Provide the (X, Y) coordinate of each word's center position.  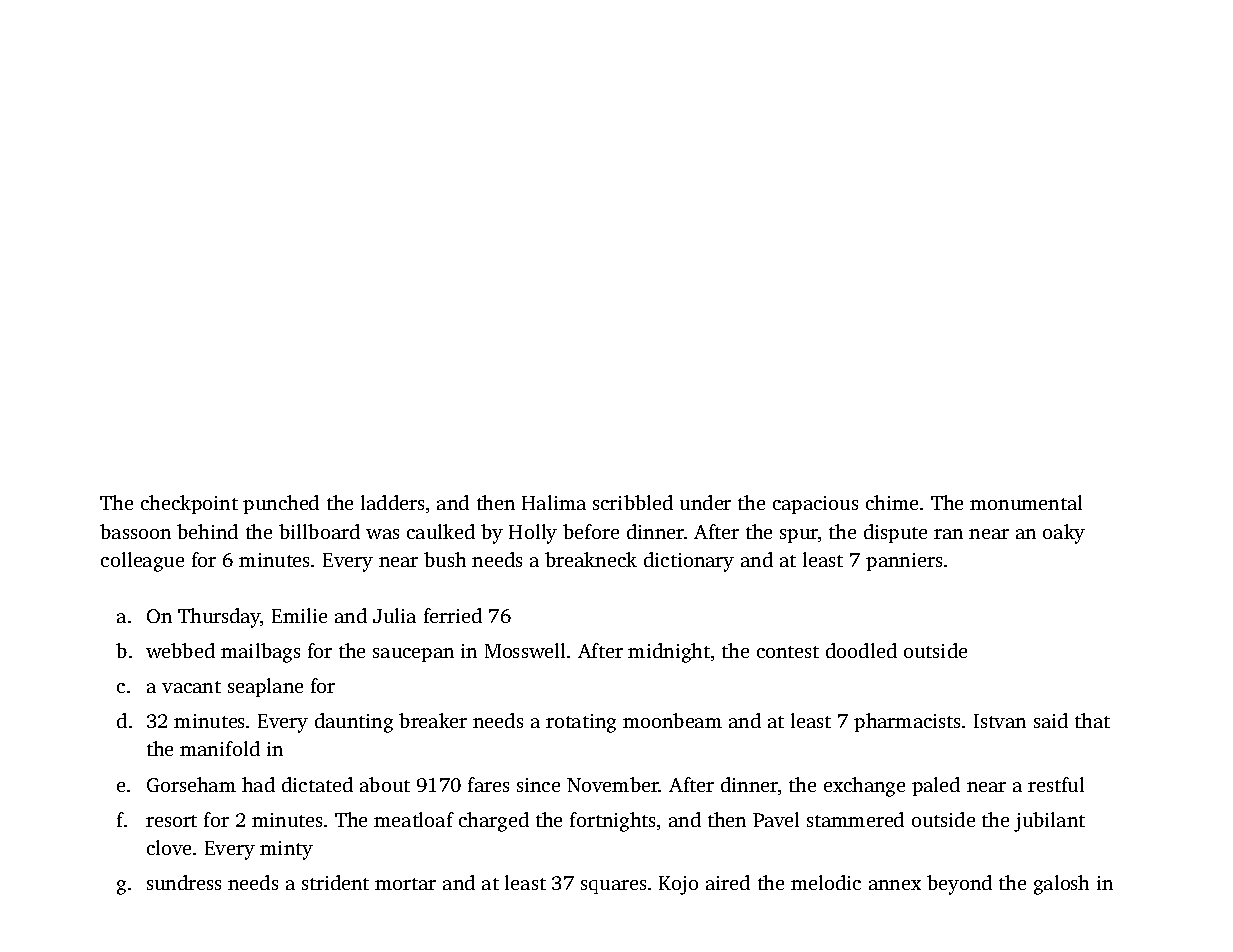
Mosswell (525, 650)
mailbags (260, 653)
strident (335, 882)
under (705, 502)
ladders (392, 502)
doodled (861, 650)
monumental (1026, 502)
